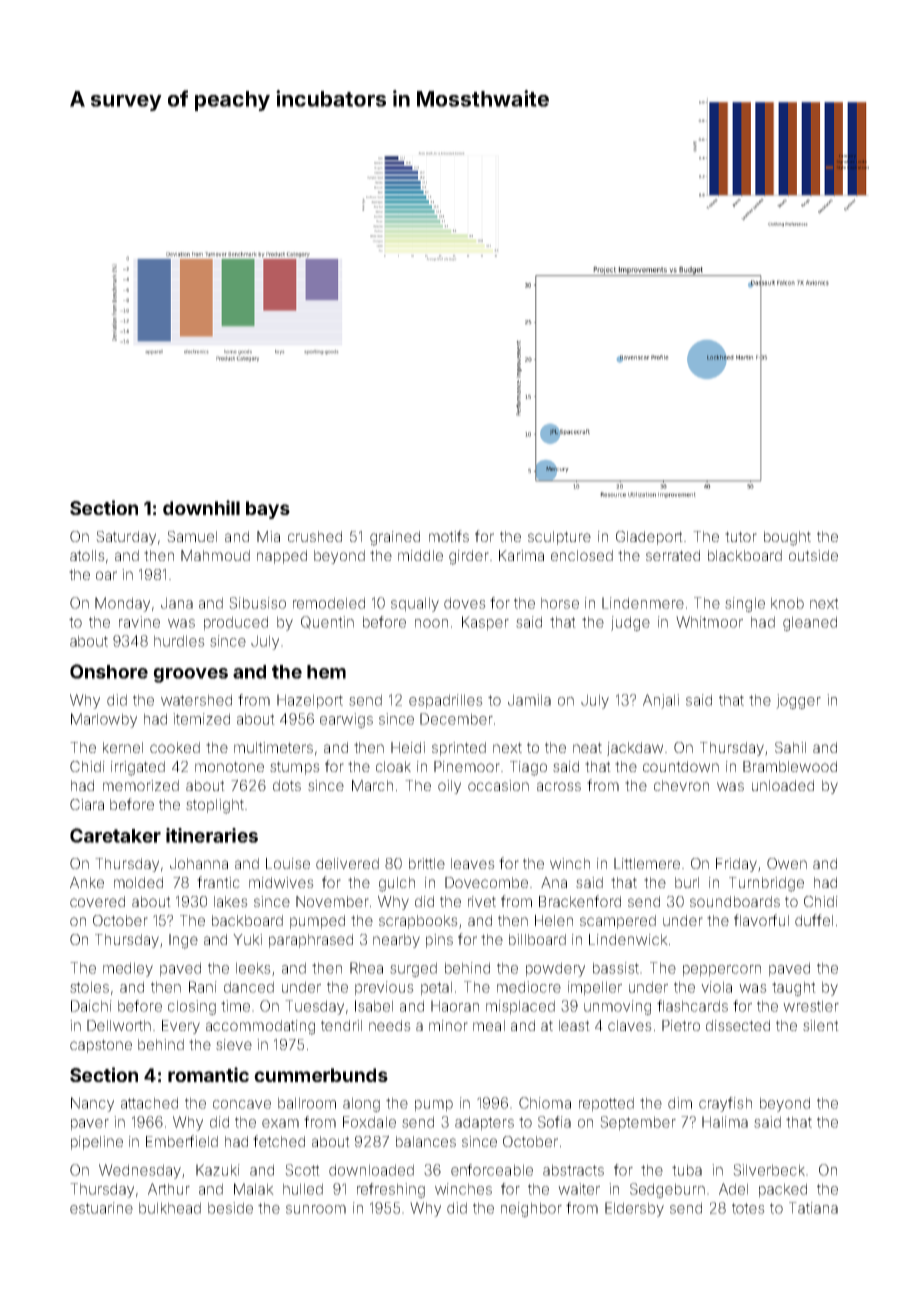 The width and height of the screenshot is (908, 1316). What do you see at coordinates (661, 701) in the screenshot?
I see `Anjali` at bounding box center [661, 701].
